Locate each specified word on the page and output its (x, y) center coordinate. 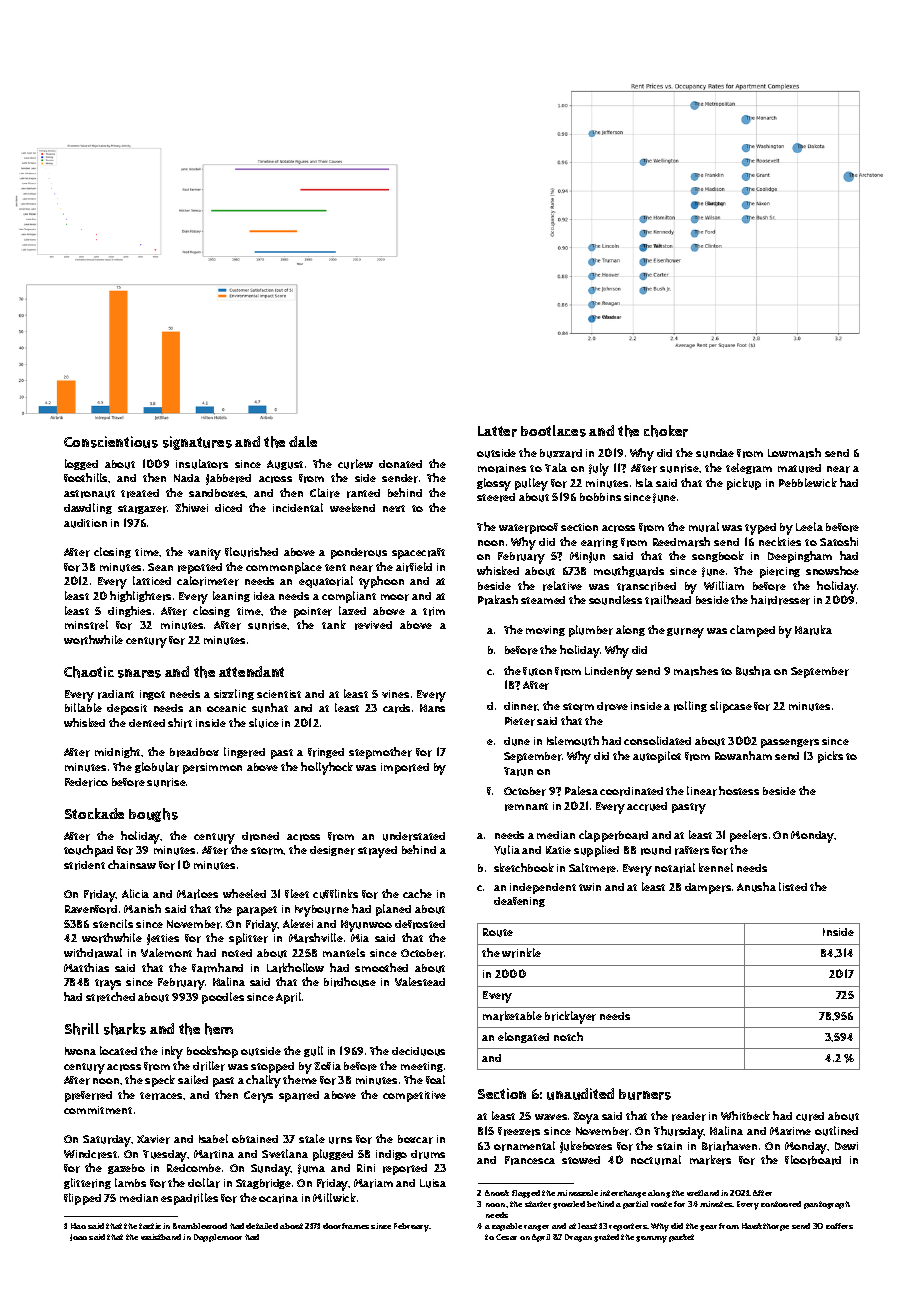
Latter (497, 431)
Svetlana (285, 1153)
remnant (526, 807)
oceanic (226, 708)
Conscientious (111, 442)
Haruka (813, 630)
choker (666, 431)
